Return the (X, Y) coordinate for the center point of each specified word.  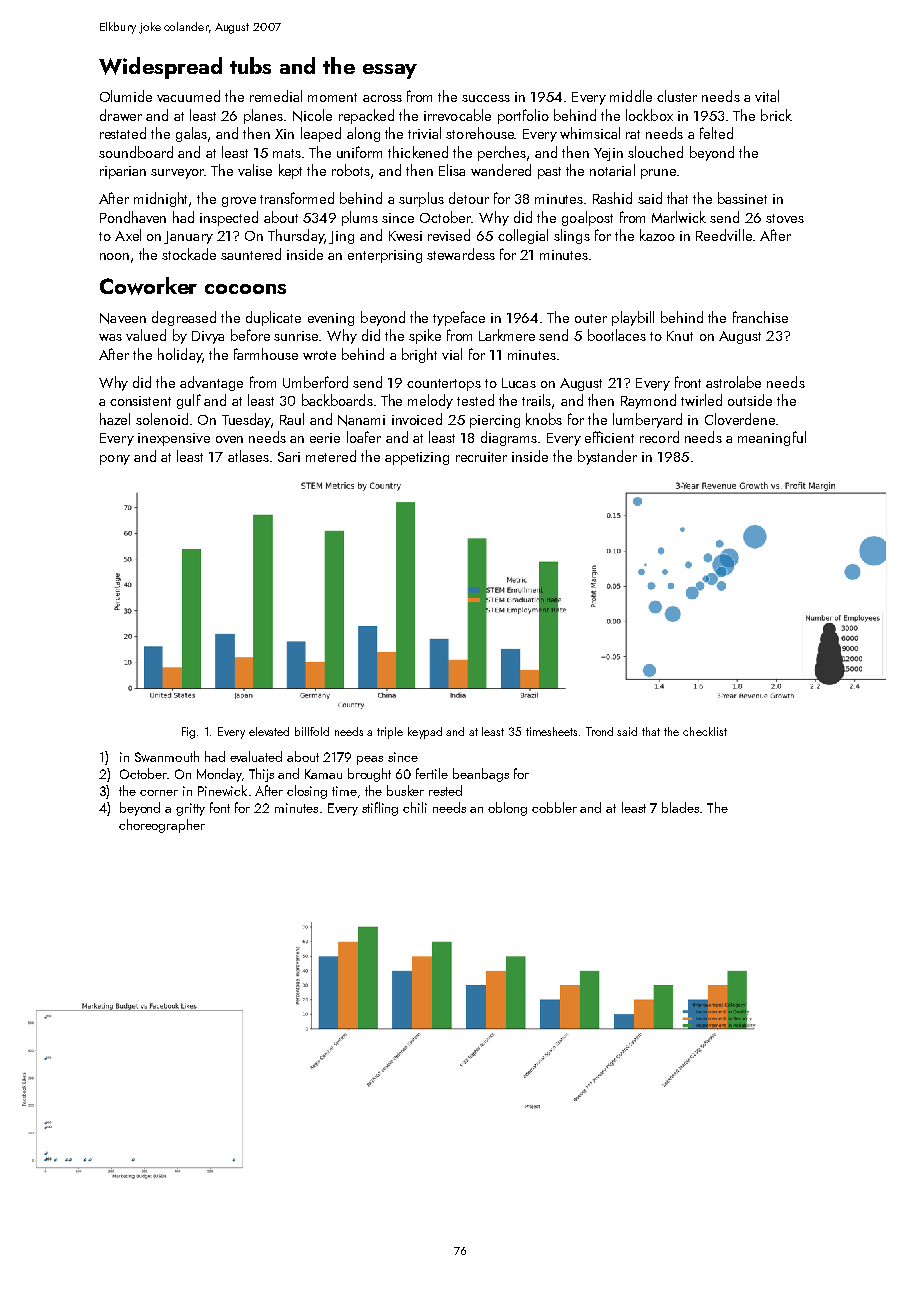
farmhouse (266, 354)
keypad (425, 733)
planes (263, 116)
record (659, 437)
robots (351, 170)
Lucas (519, 383)
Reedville (724, 235)
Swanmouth (167, 756)
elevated (269, 731)
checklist (705, 731)
